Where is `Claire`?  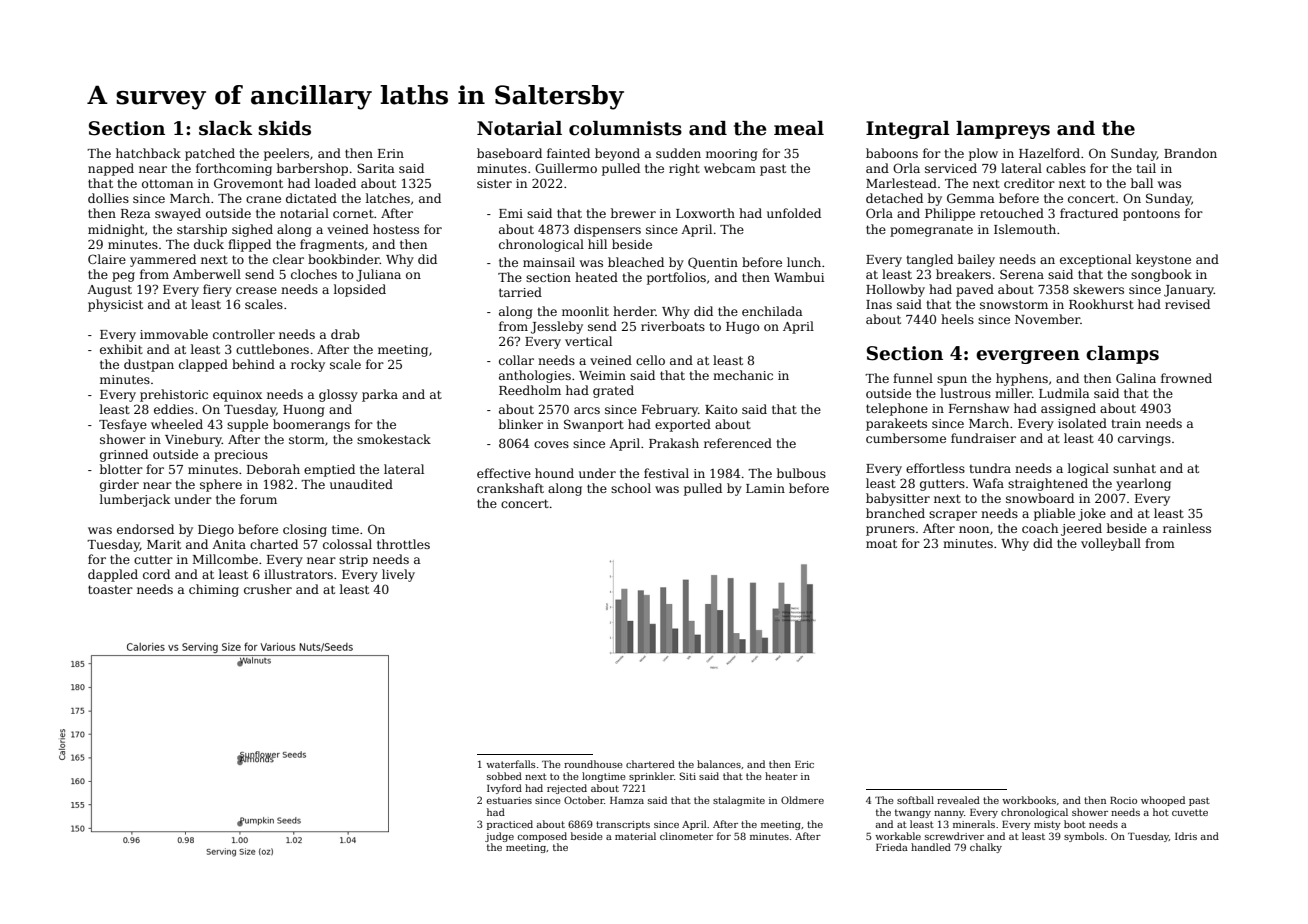 Claire is located at coordinates (107, 259).
